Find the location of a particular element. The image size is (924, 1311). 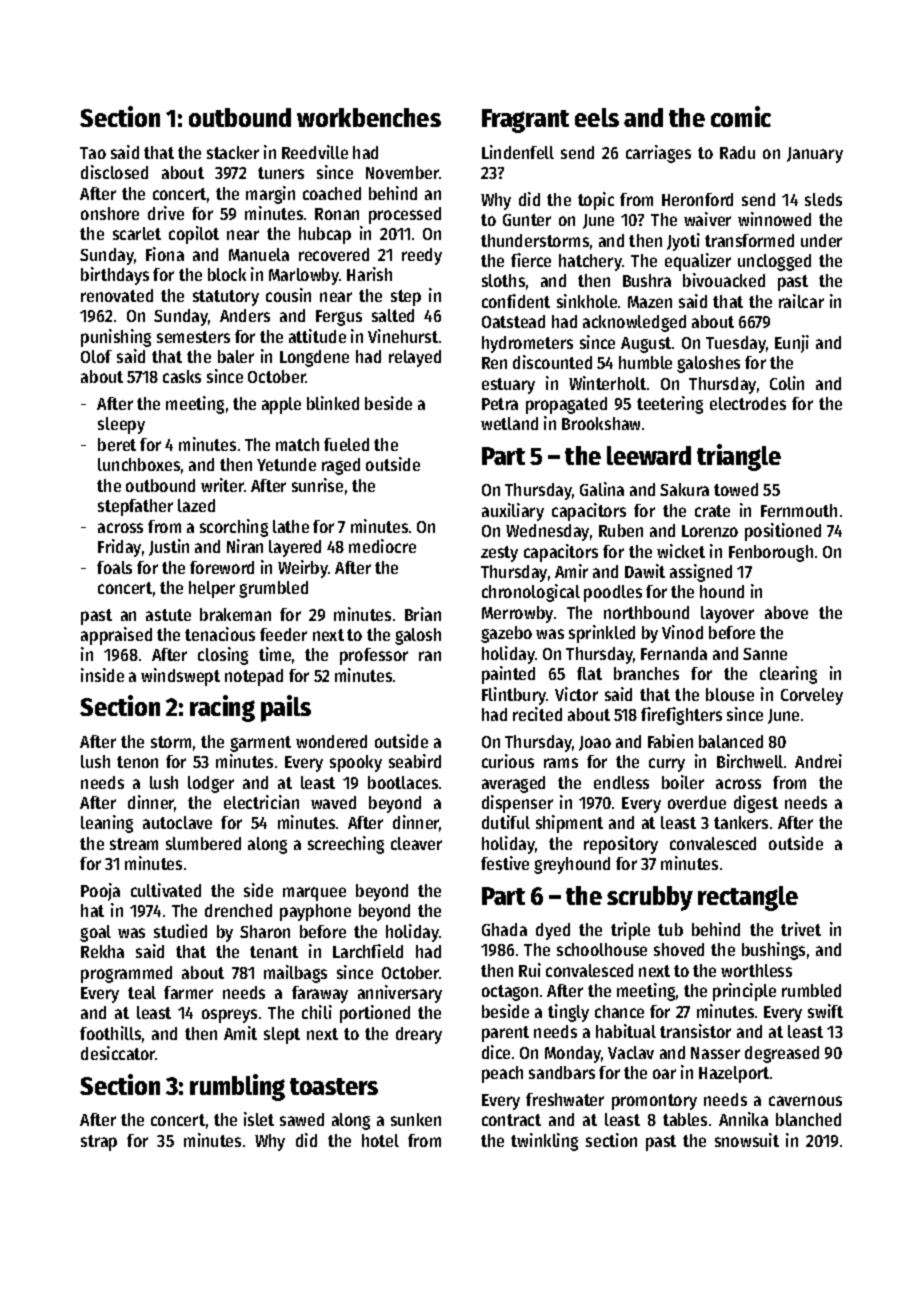

contract is located at coordinates (511, 1120).
